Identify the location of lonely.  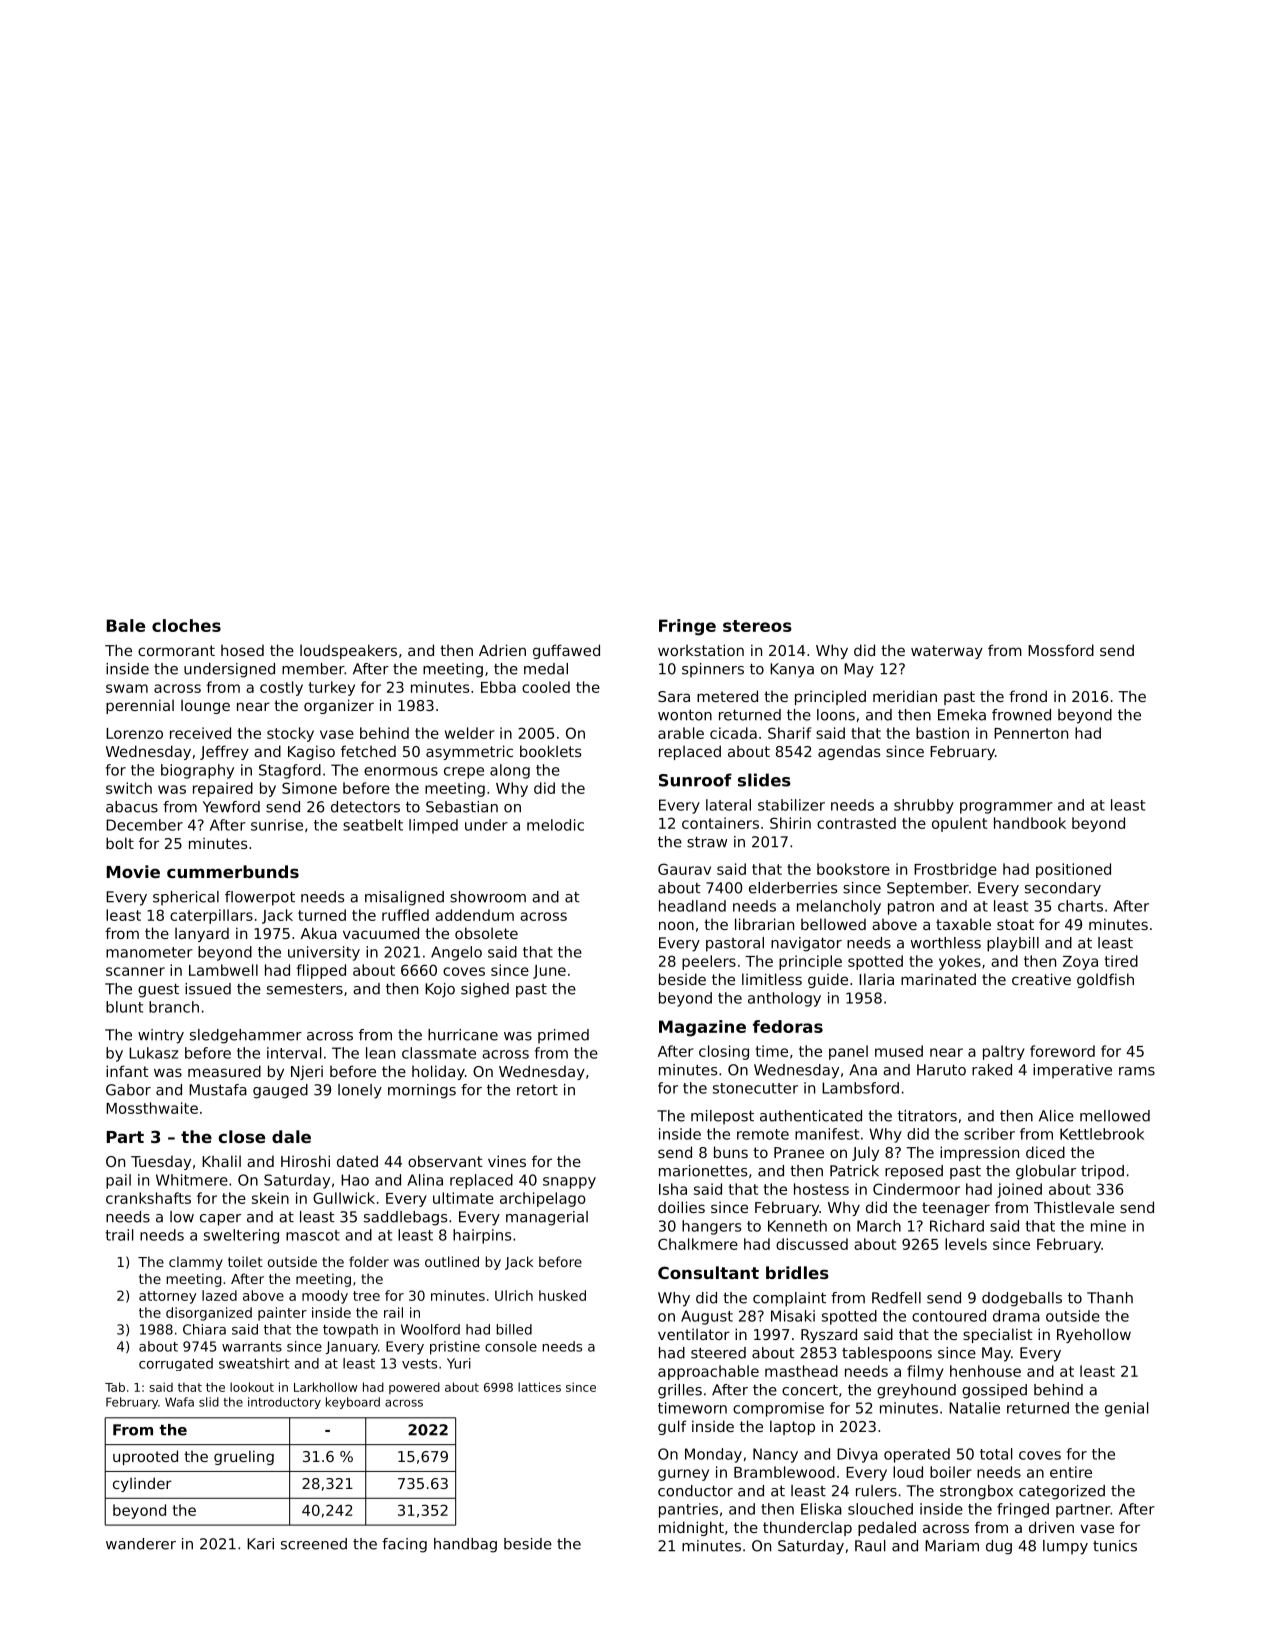
(360, 1091).
